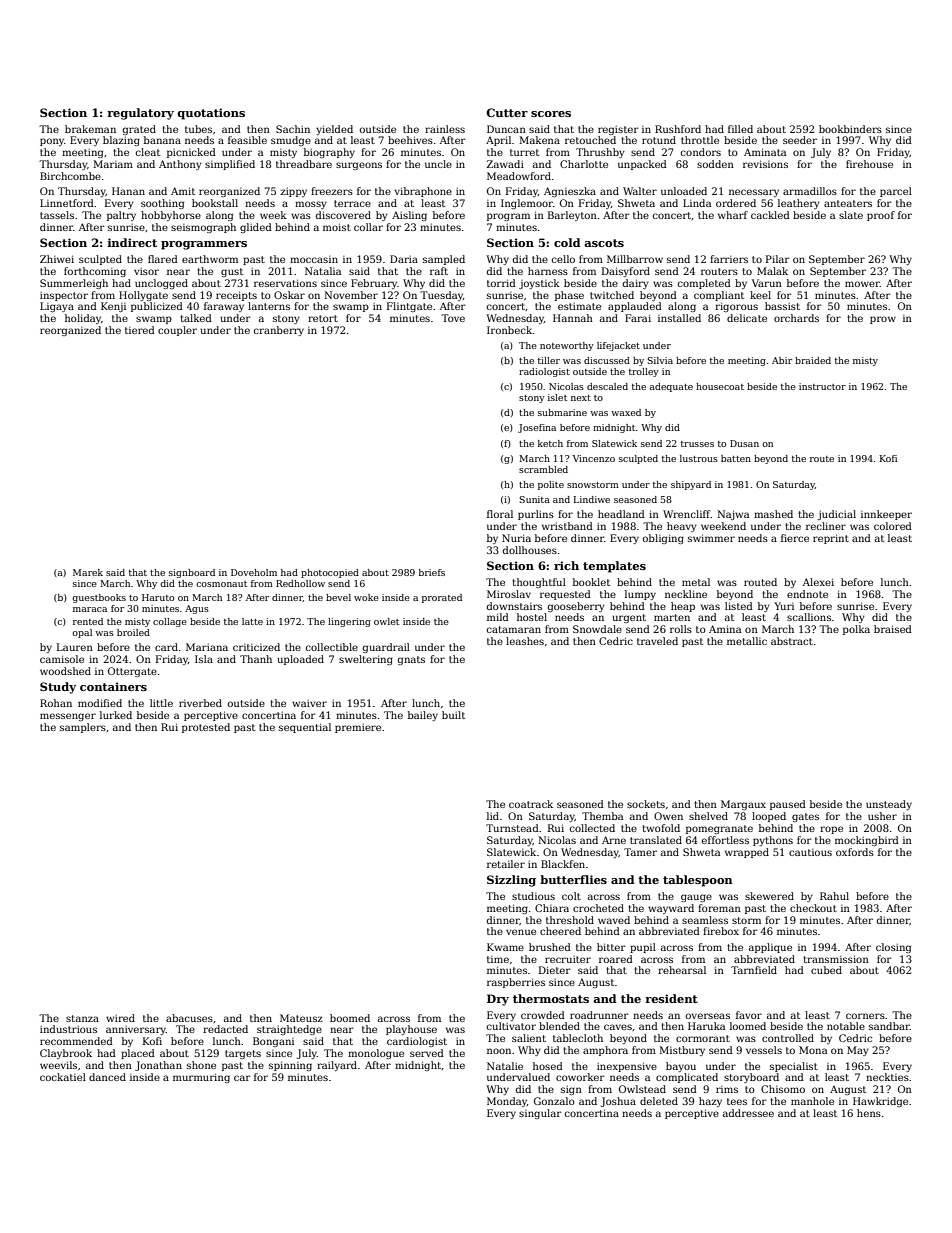  Describe the element at coordinates (889, 805) in the image. I see `unsteady` at that location.
